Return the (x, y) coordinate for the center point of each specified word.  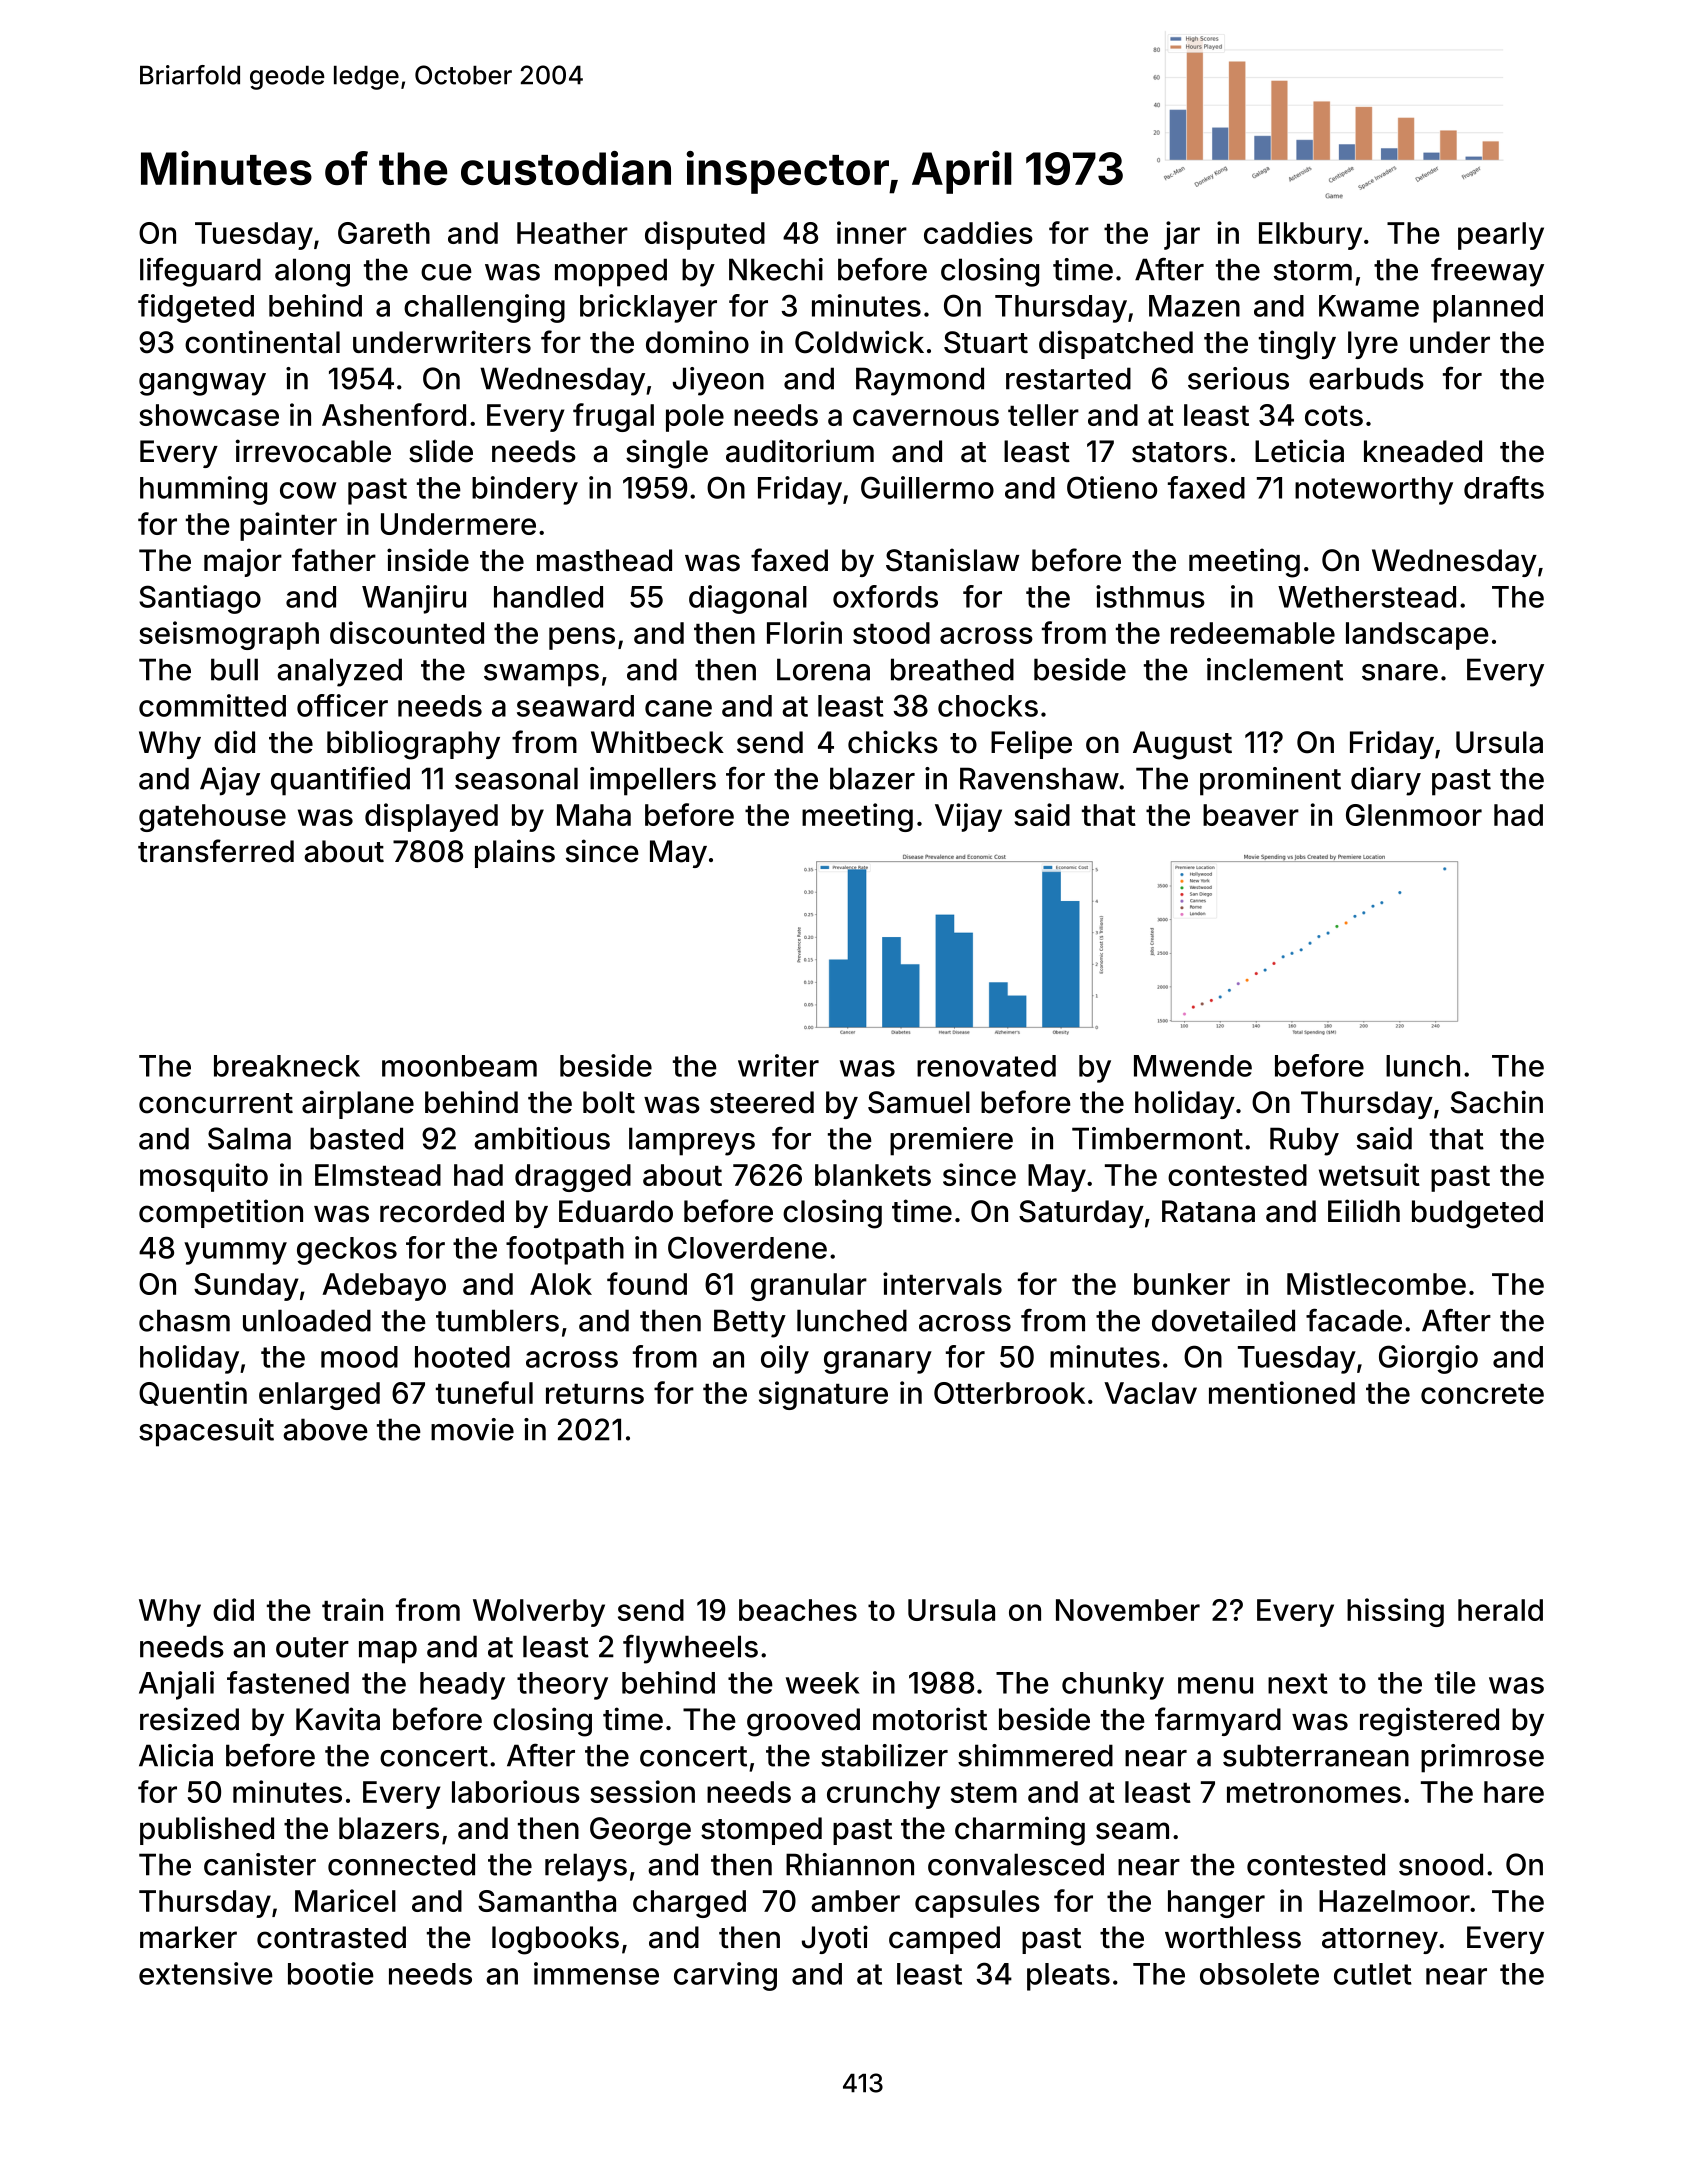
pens (582, 638)
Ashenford (394, 414)
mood (359, 1357)
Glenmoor (1414, 815)
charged (689, 1904)
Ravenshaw (1039, 778)
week (823, 1683)
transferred (216, 851)
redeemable (1253, 633)
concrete (1482, 1394)
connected (401, 1864)
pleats (1068, 1977)
